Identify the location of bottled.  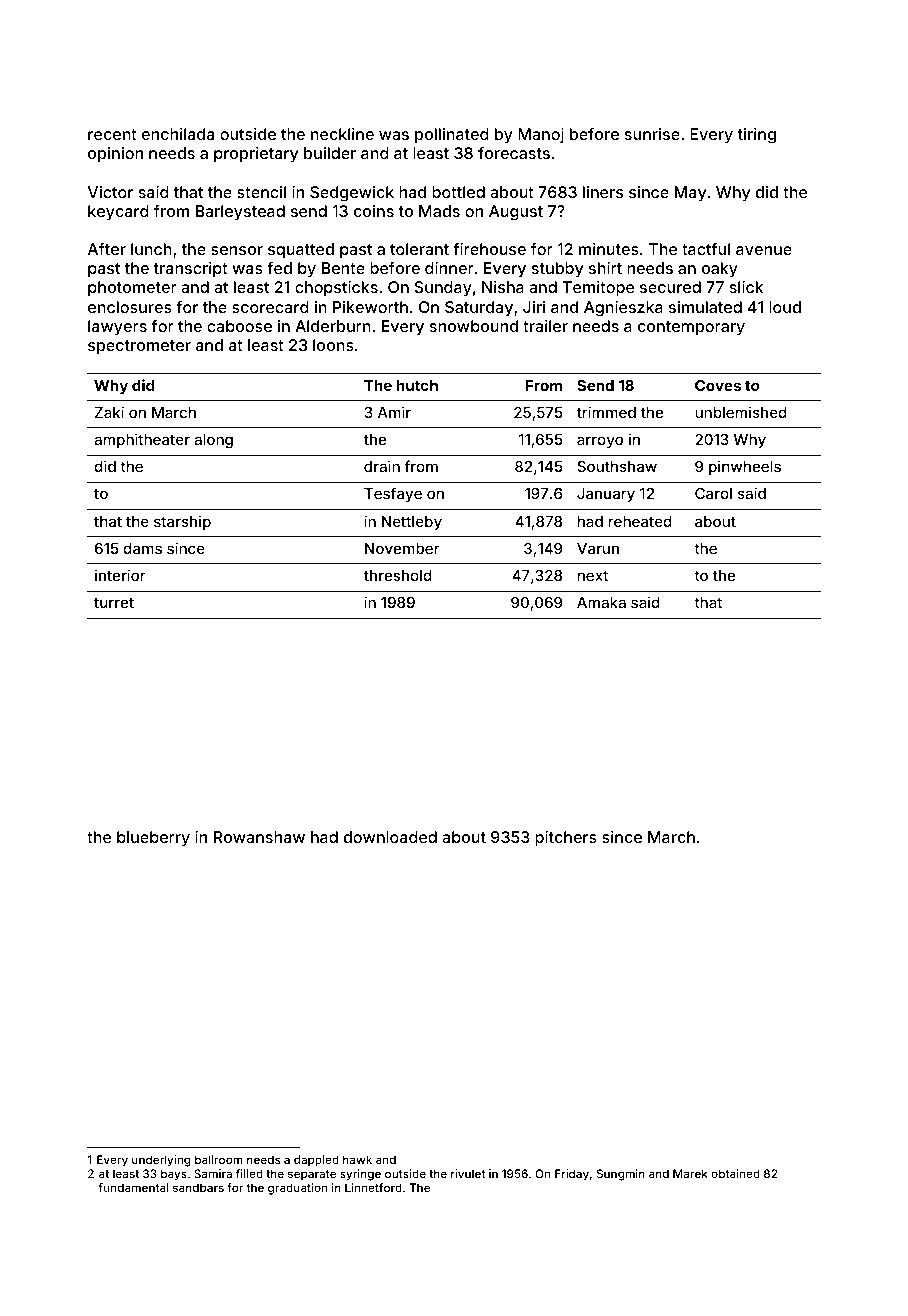
(458, 192).
